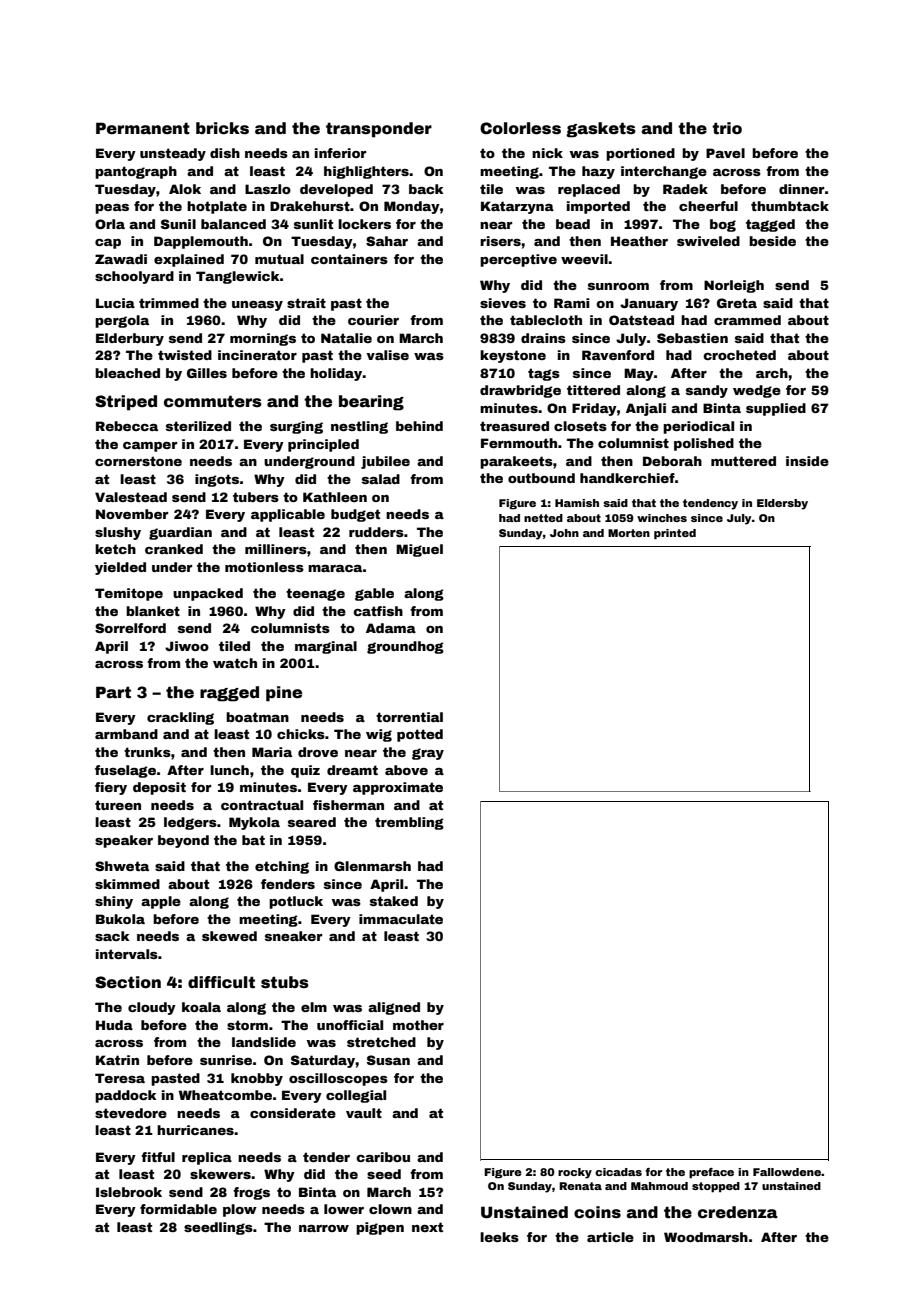  What do you see at coordinates (675, 534) in the screenshot?
I see `printed` at bounding box center [675, 534].
